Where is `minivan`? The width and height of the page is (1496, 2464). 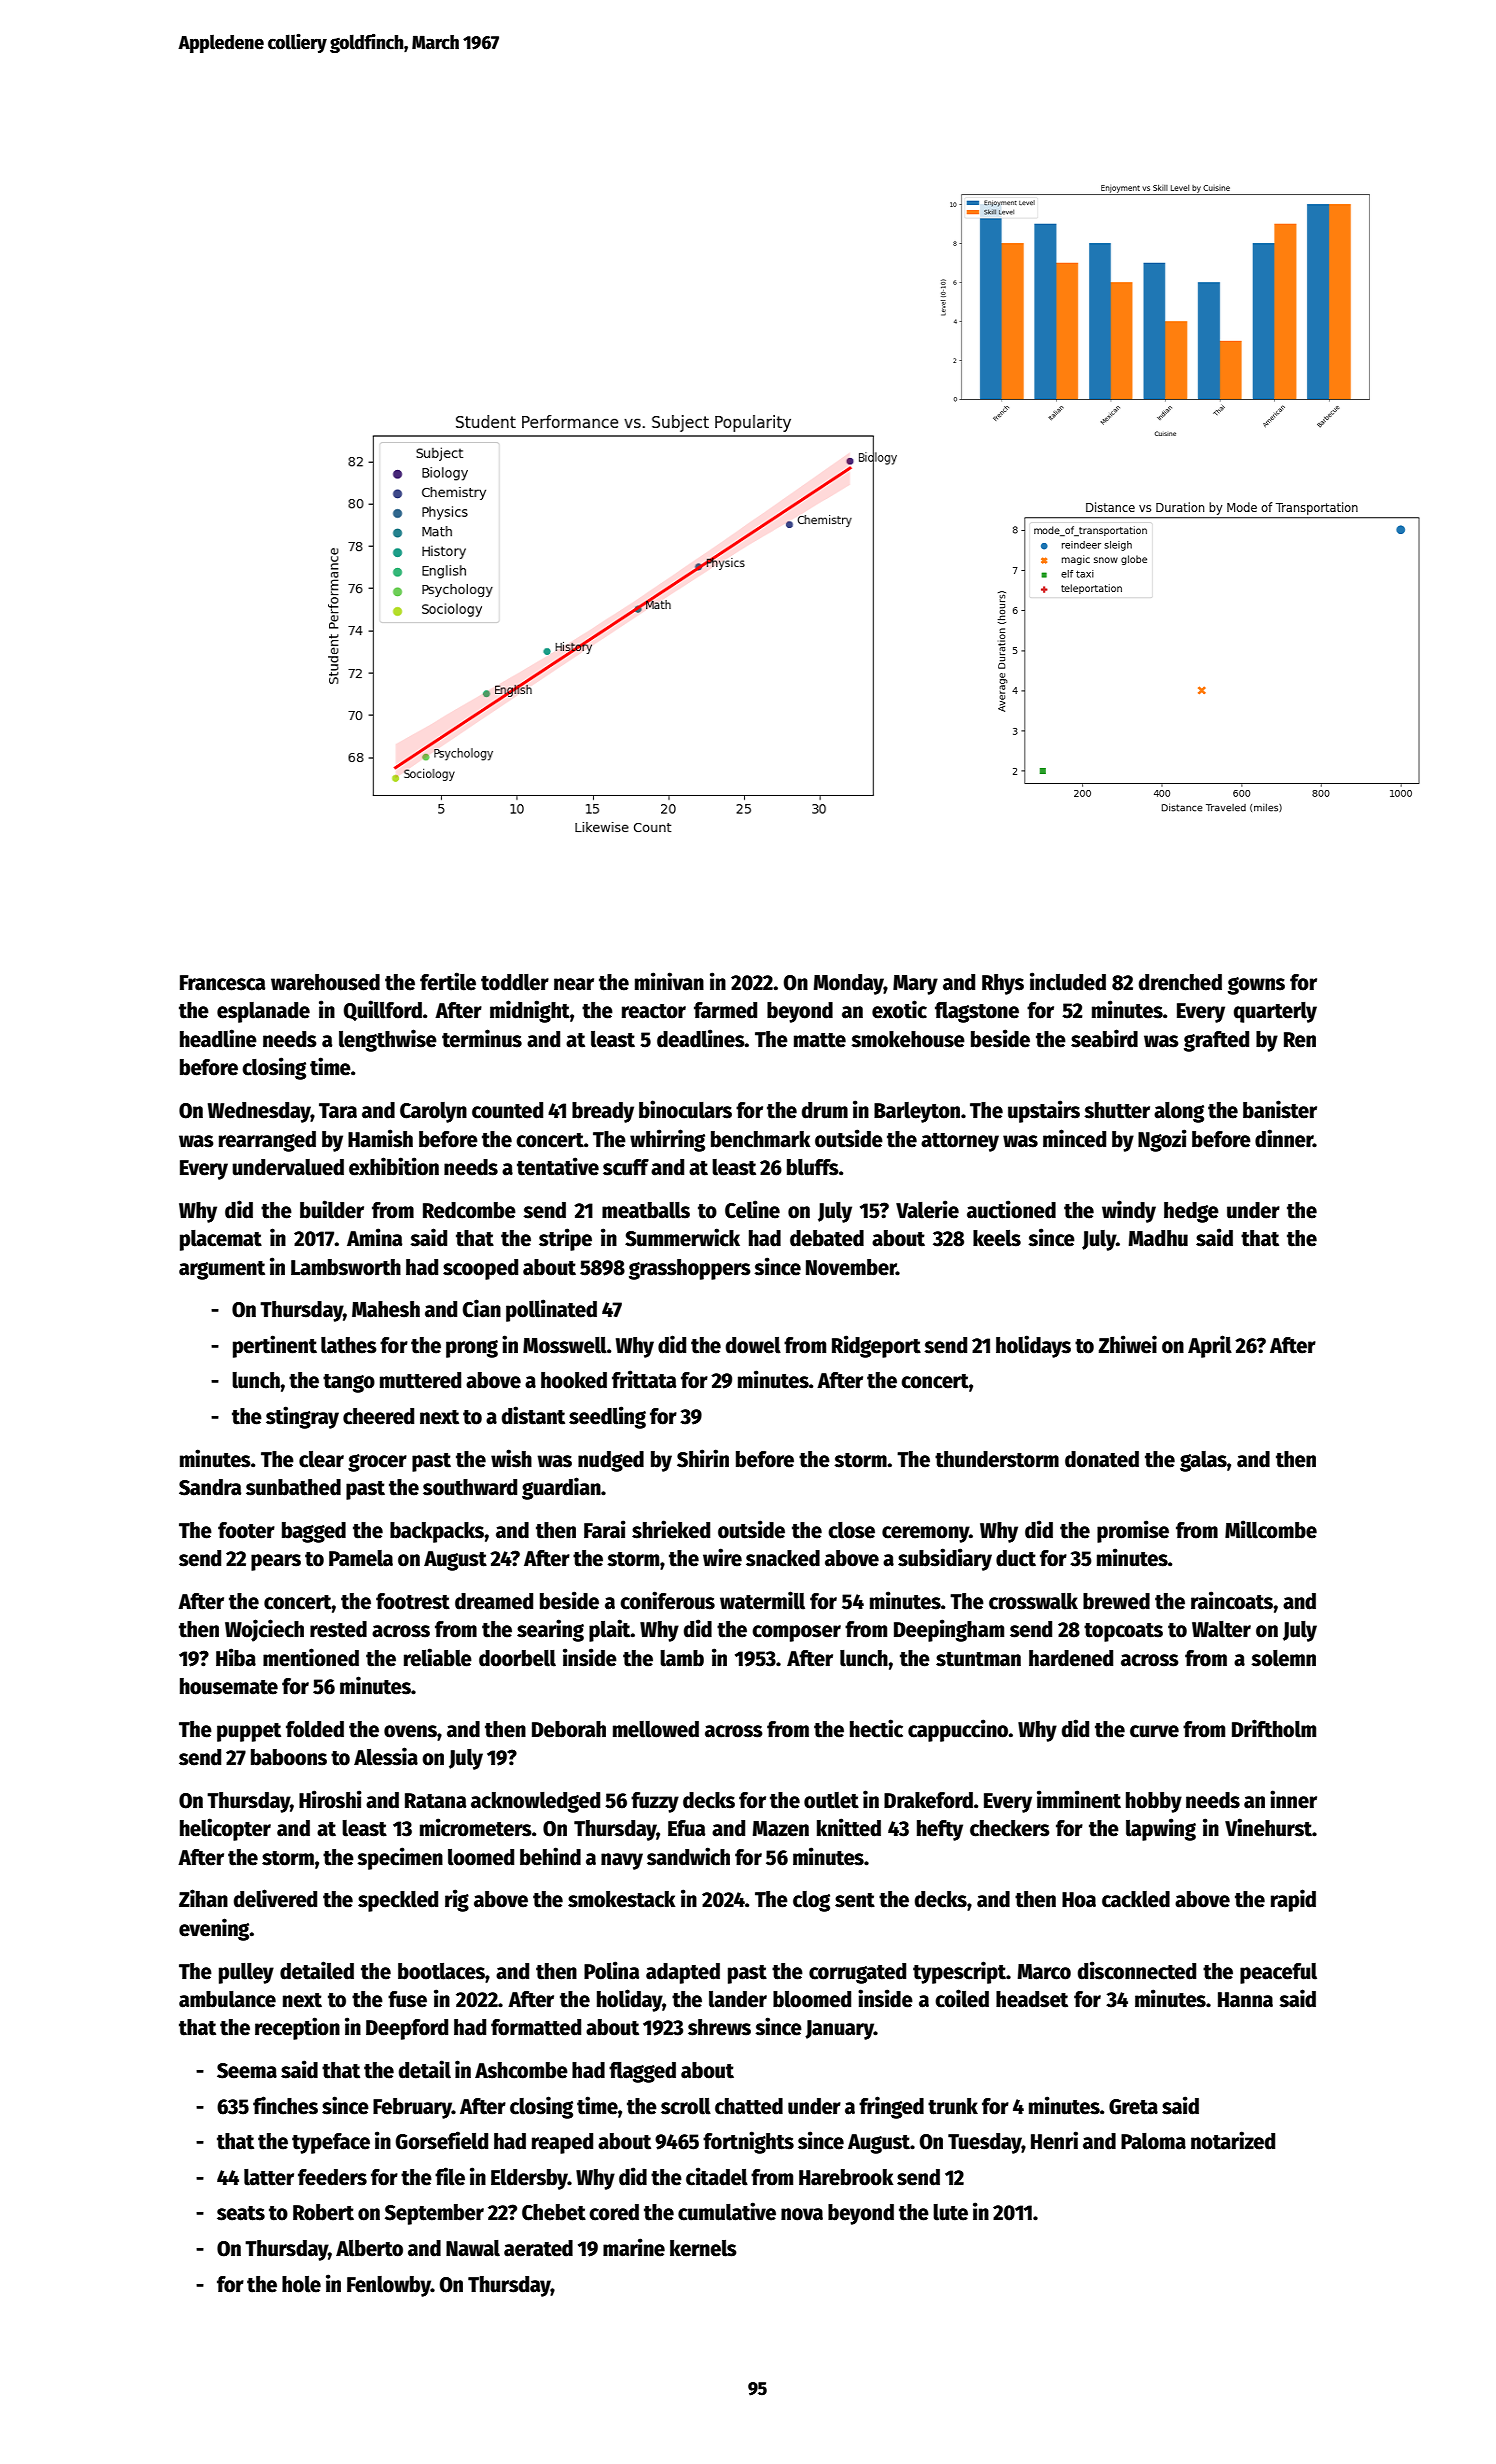
minivan is located at coordinates (669, 981).
